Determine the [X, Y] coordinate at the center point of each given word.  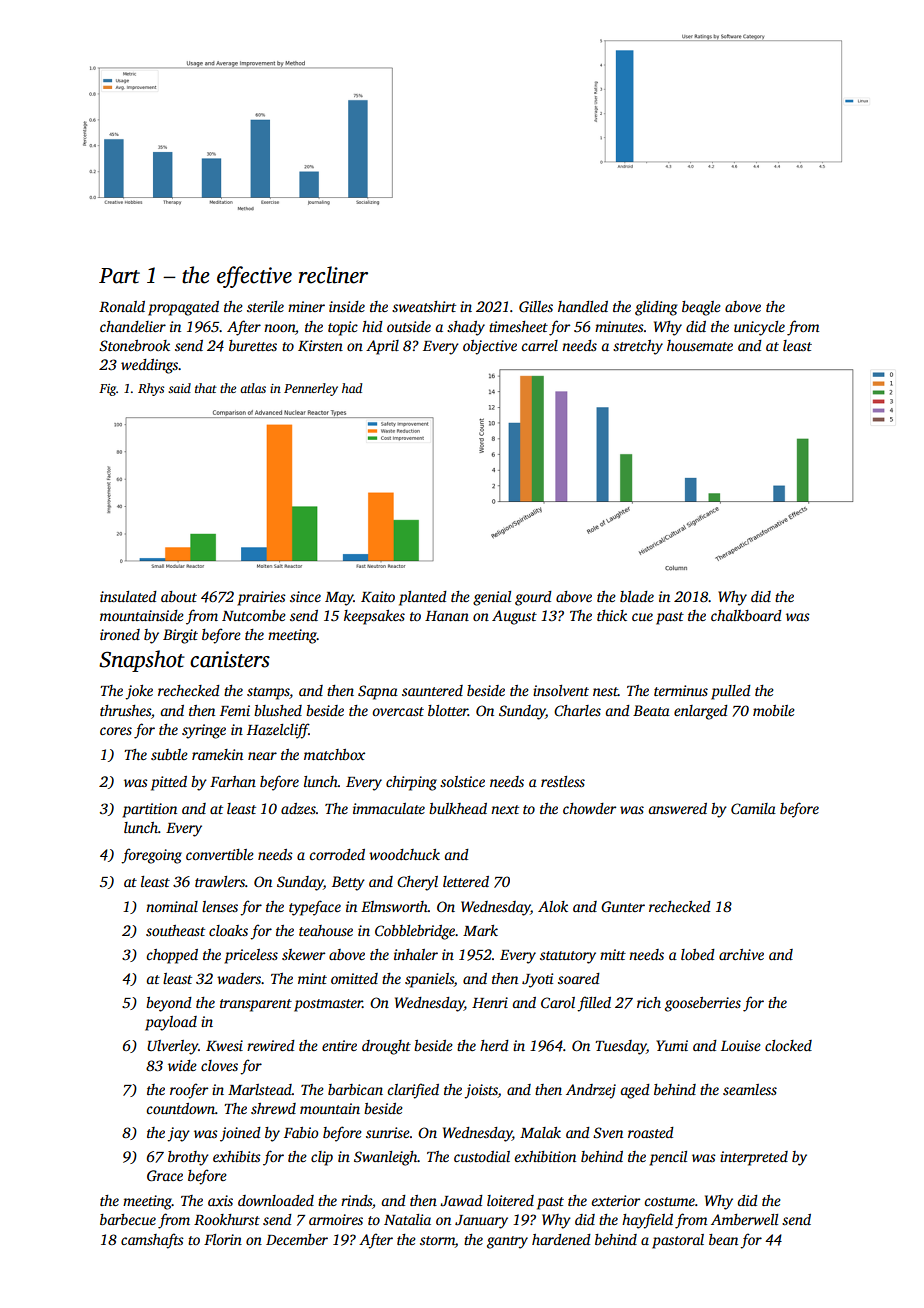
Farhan [233, 781]
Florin [223, 1239]
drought [386, 1047]
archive [741, 954]
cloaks [228, 930]
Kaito [378, 596]
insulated [128, 596]
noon [279, 328]
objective [490, 347]
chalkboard [746, 615]
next [505, 809]
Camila [753, 808]
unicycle [759, 328]
